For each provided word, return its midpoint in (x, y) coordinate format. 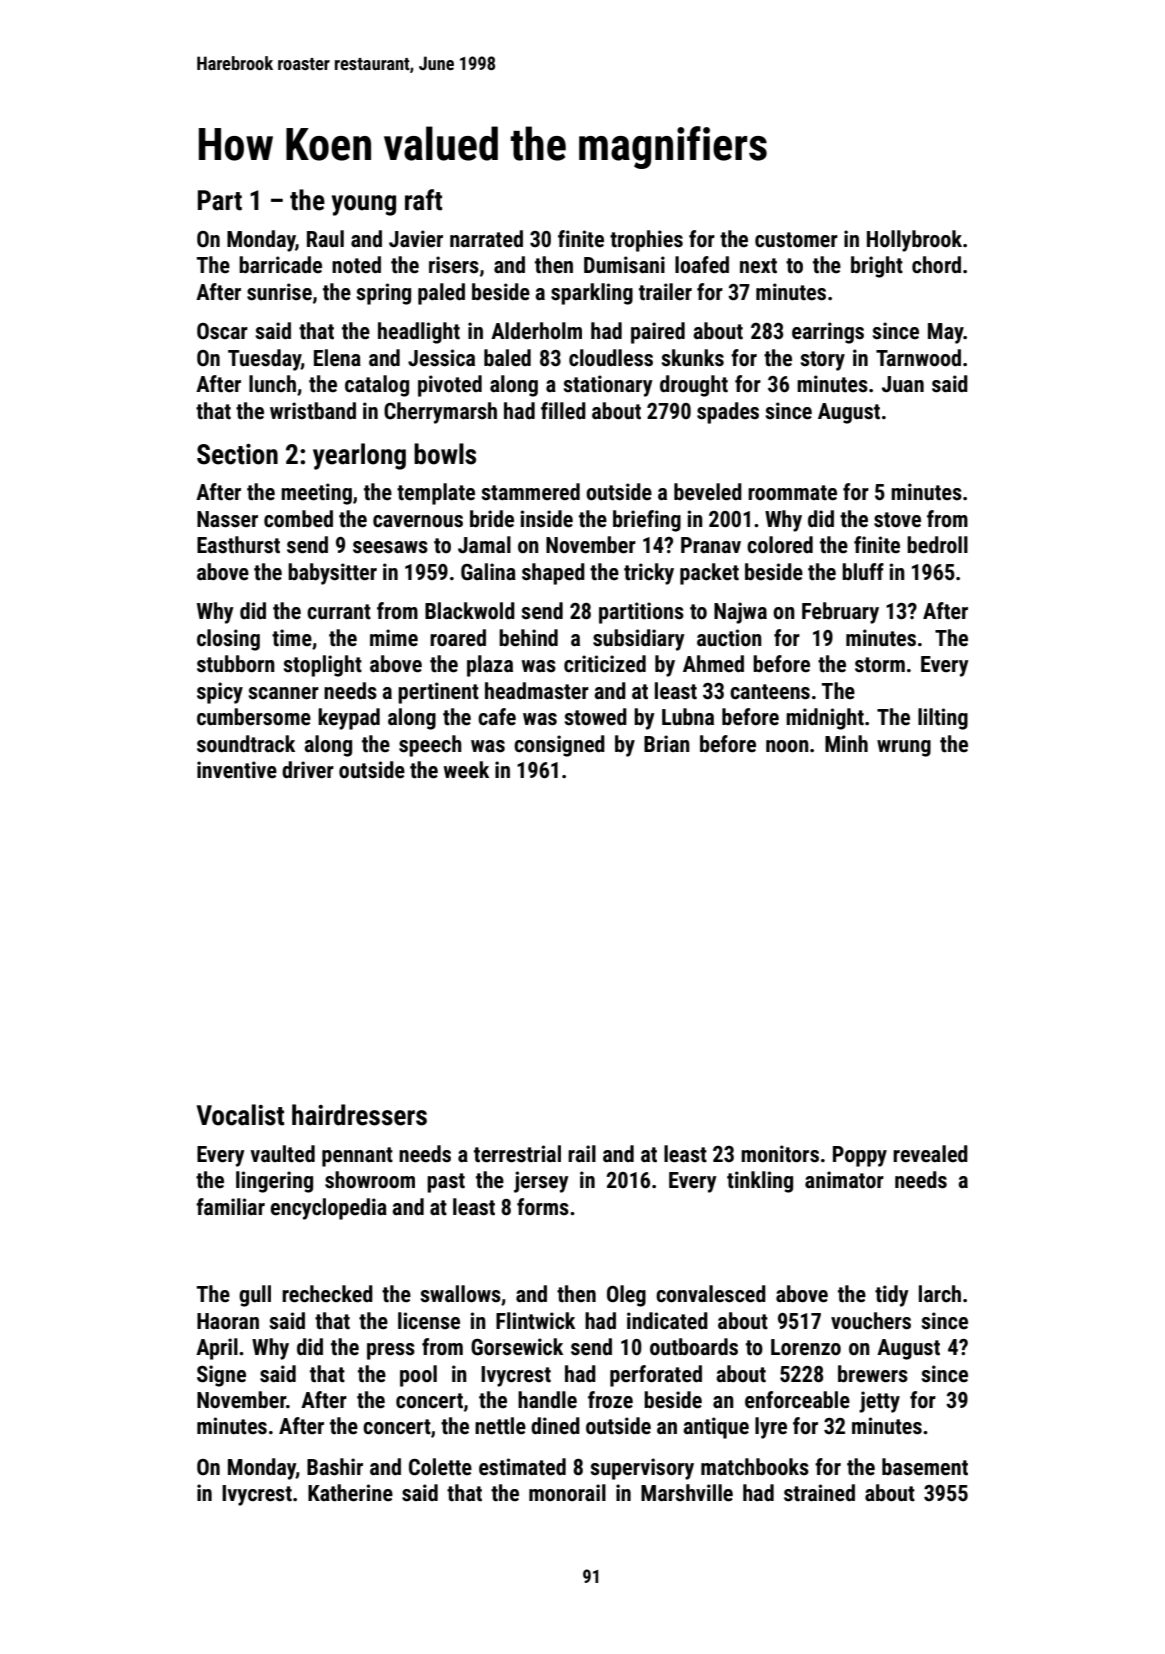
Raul (325, 239)
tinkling (760, 1182)
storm (880, 665)
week (466, 770)
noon (787, 746)
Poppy (860, 1156)
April (217, 1349)
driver (308, 770)
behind (528, 638)
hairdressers (359, 1115)
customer (796, 240)
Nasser (227, 519)
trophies (646, 241)
